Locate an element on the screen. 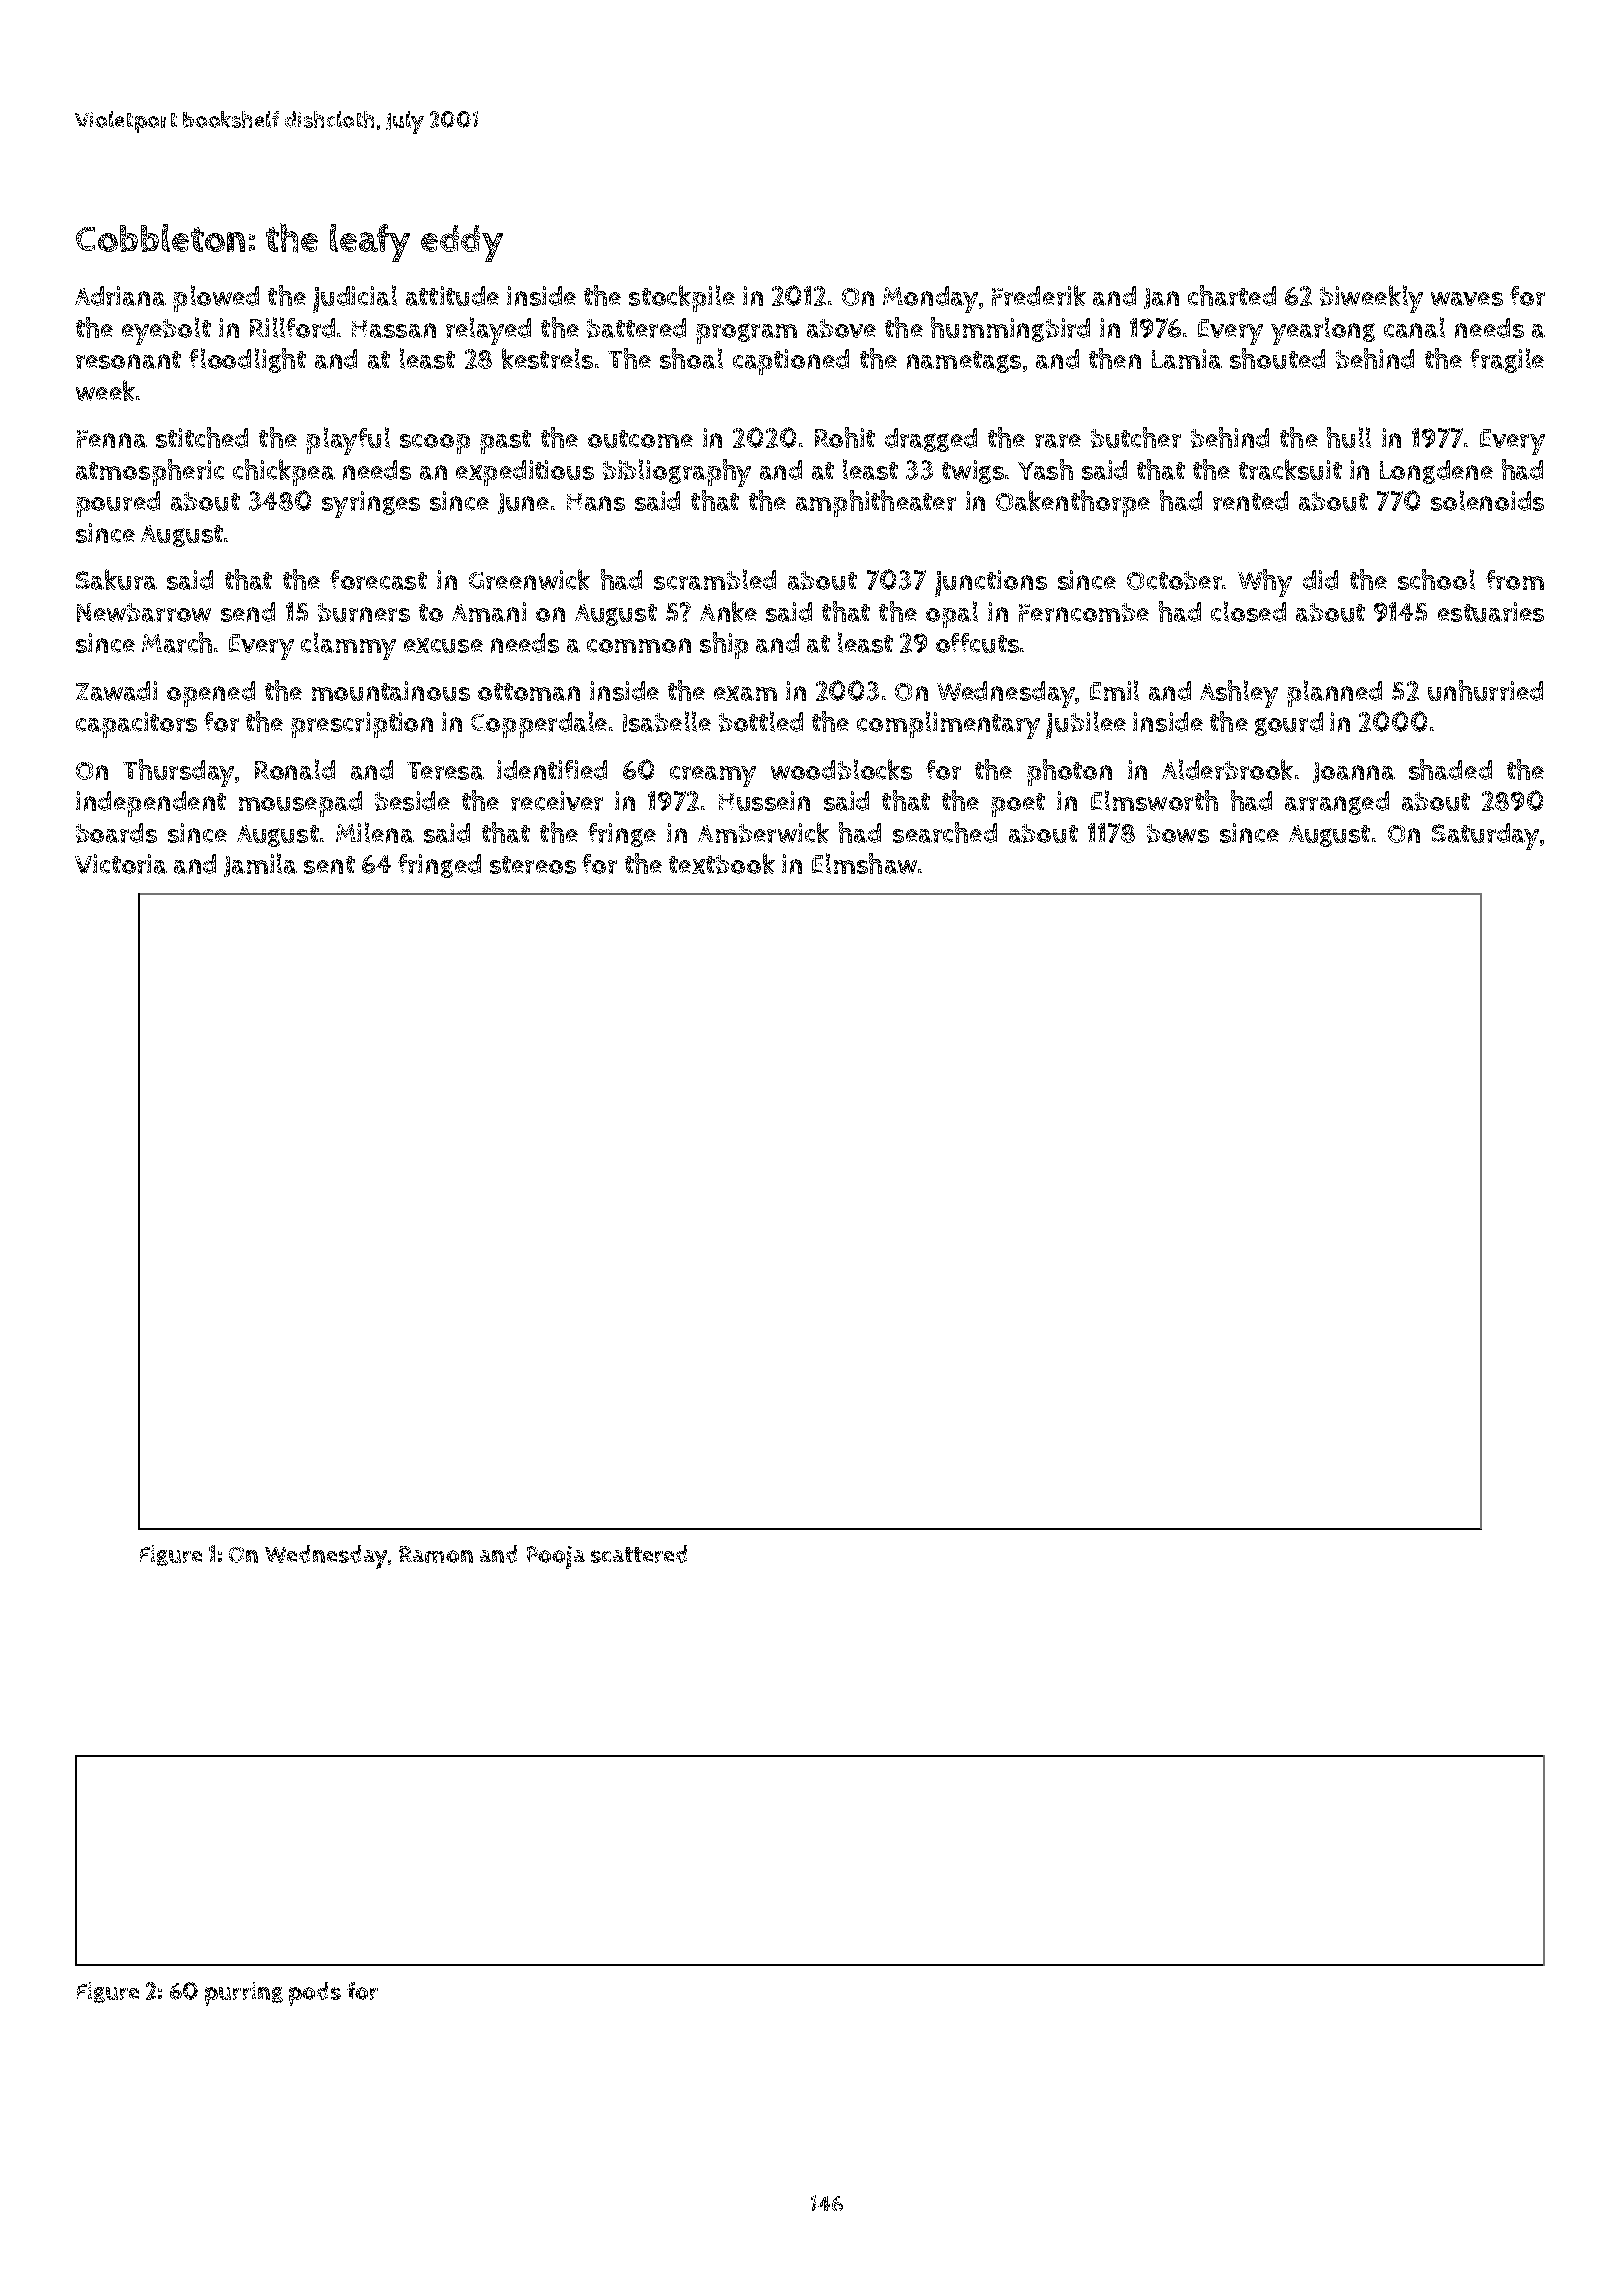 The image size is (1620, 2292). Ramon is located at coordinates (436, 1554).
